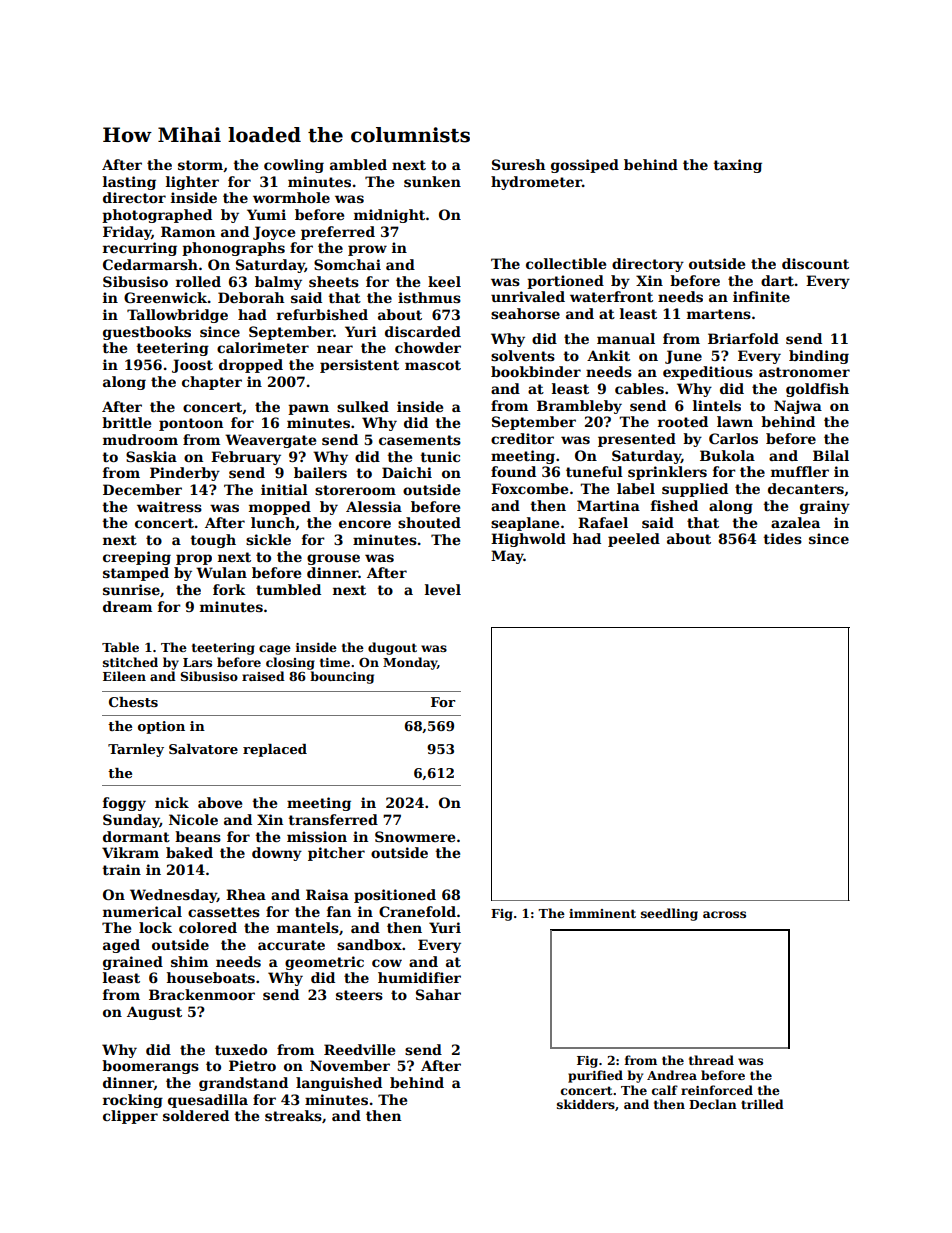 The height and width of the page is (1233, 952). I want to click on storm, so click(200, 165).
